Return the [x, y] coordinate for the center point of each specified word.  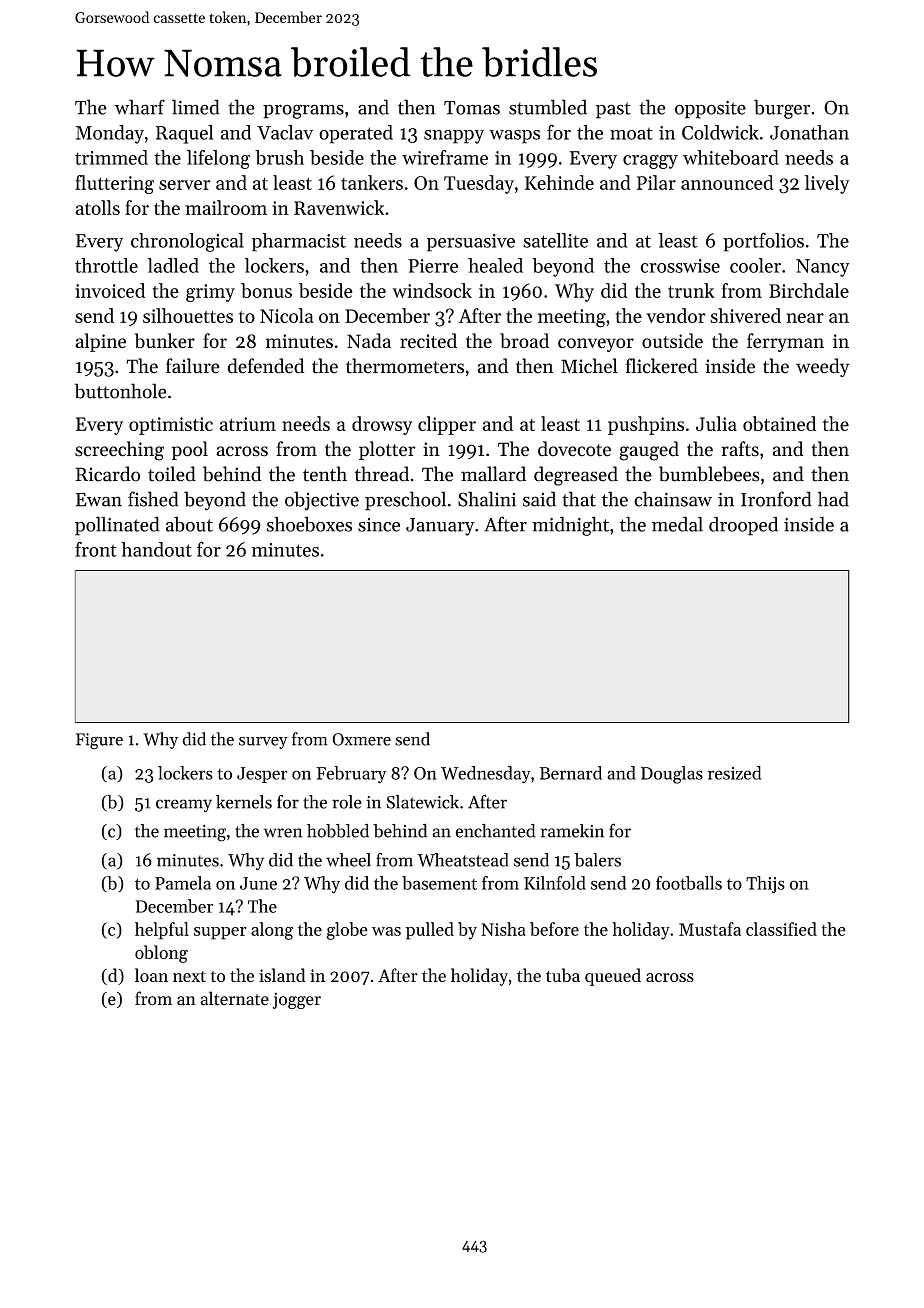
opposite [710, 110]
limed [196, 107]
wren [283, 833]
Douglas [672, 775]
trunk [691, 290]
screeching [119, 451]
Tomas [472, 108]
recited [428, 341]
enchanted [496, 831]
